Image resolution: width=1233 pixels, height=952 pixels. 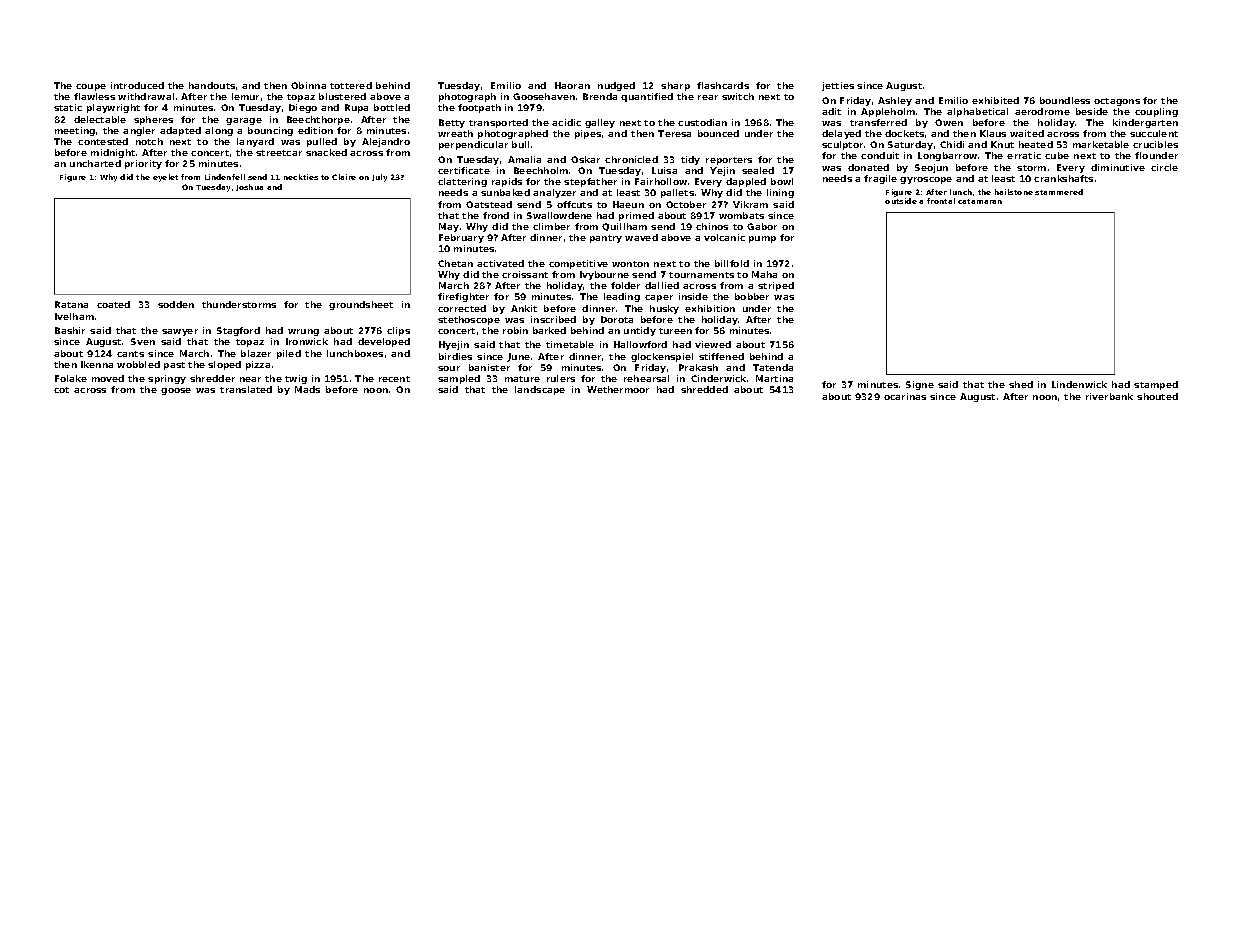 What do you see at coordinates (1065, 100) in the page?
I see `boundless` at bounding box center [1065, 100].
